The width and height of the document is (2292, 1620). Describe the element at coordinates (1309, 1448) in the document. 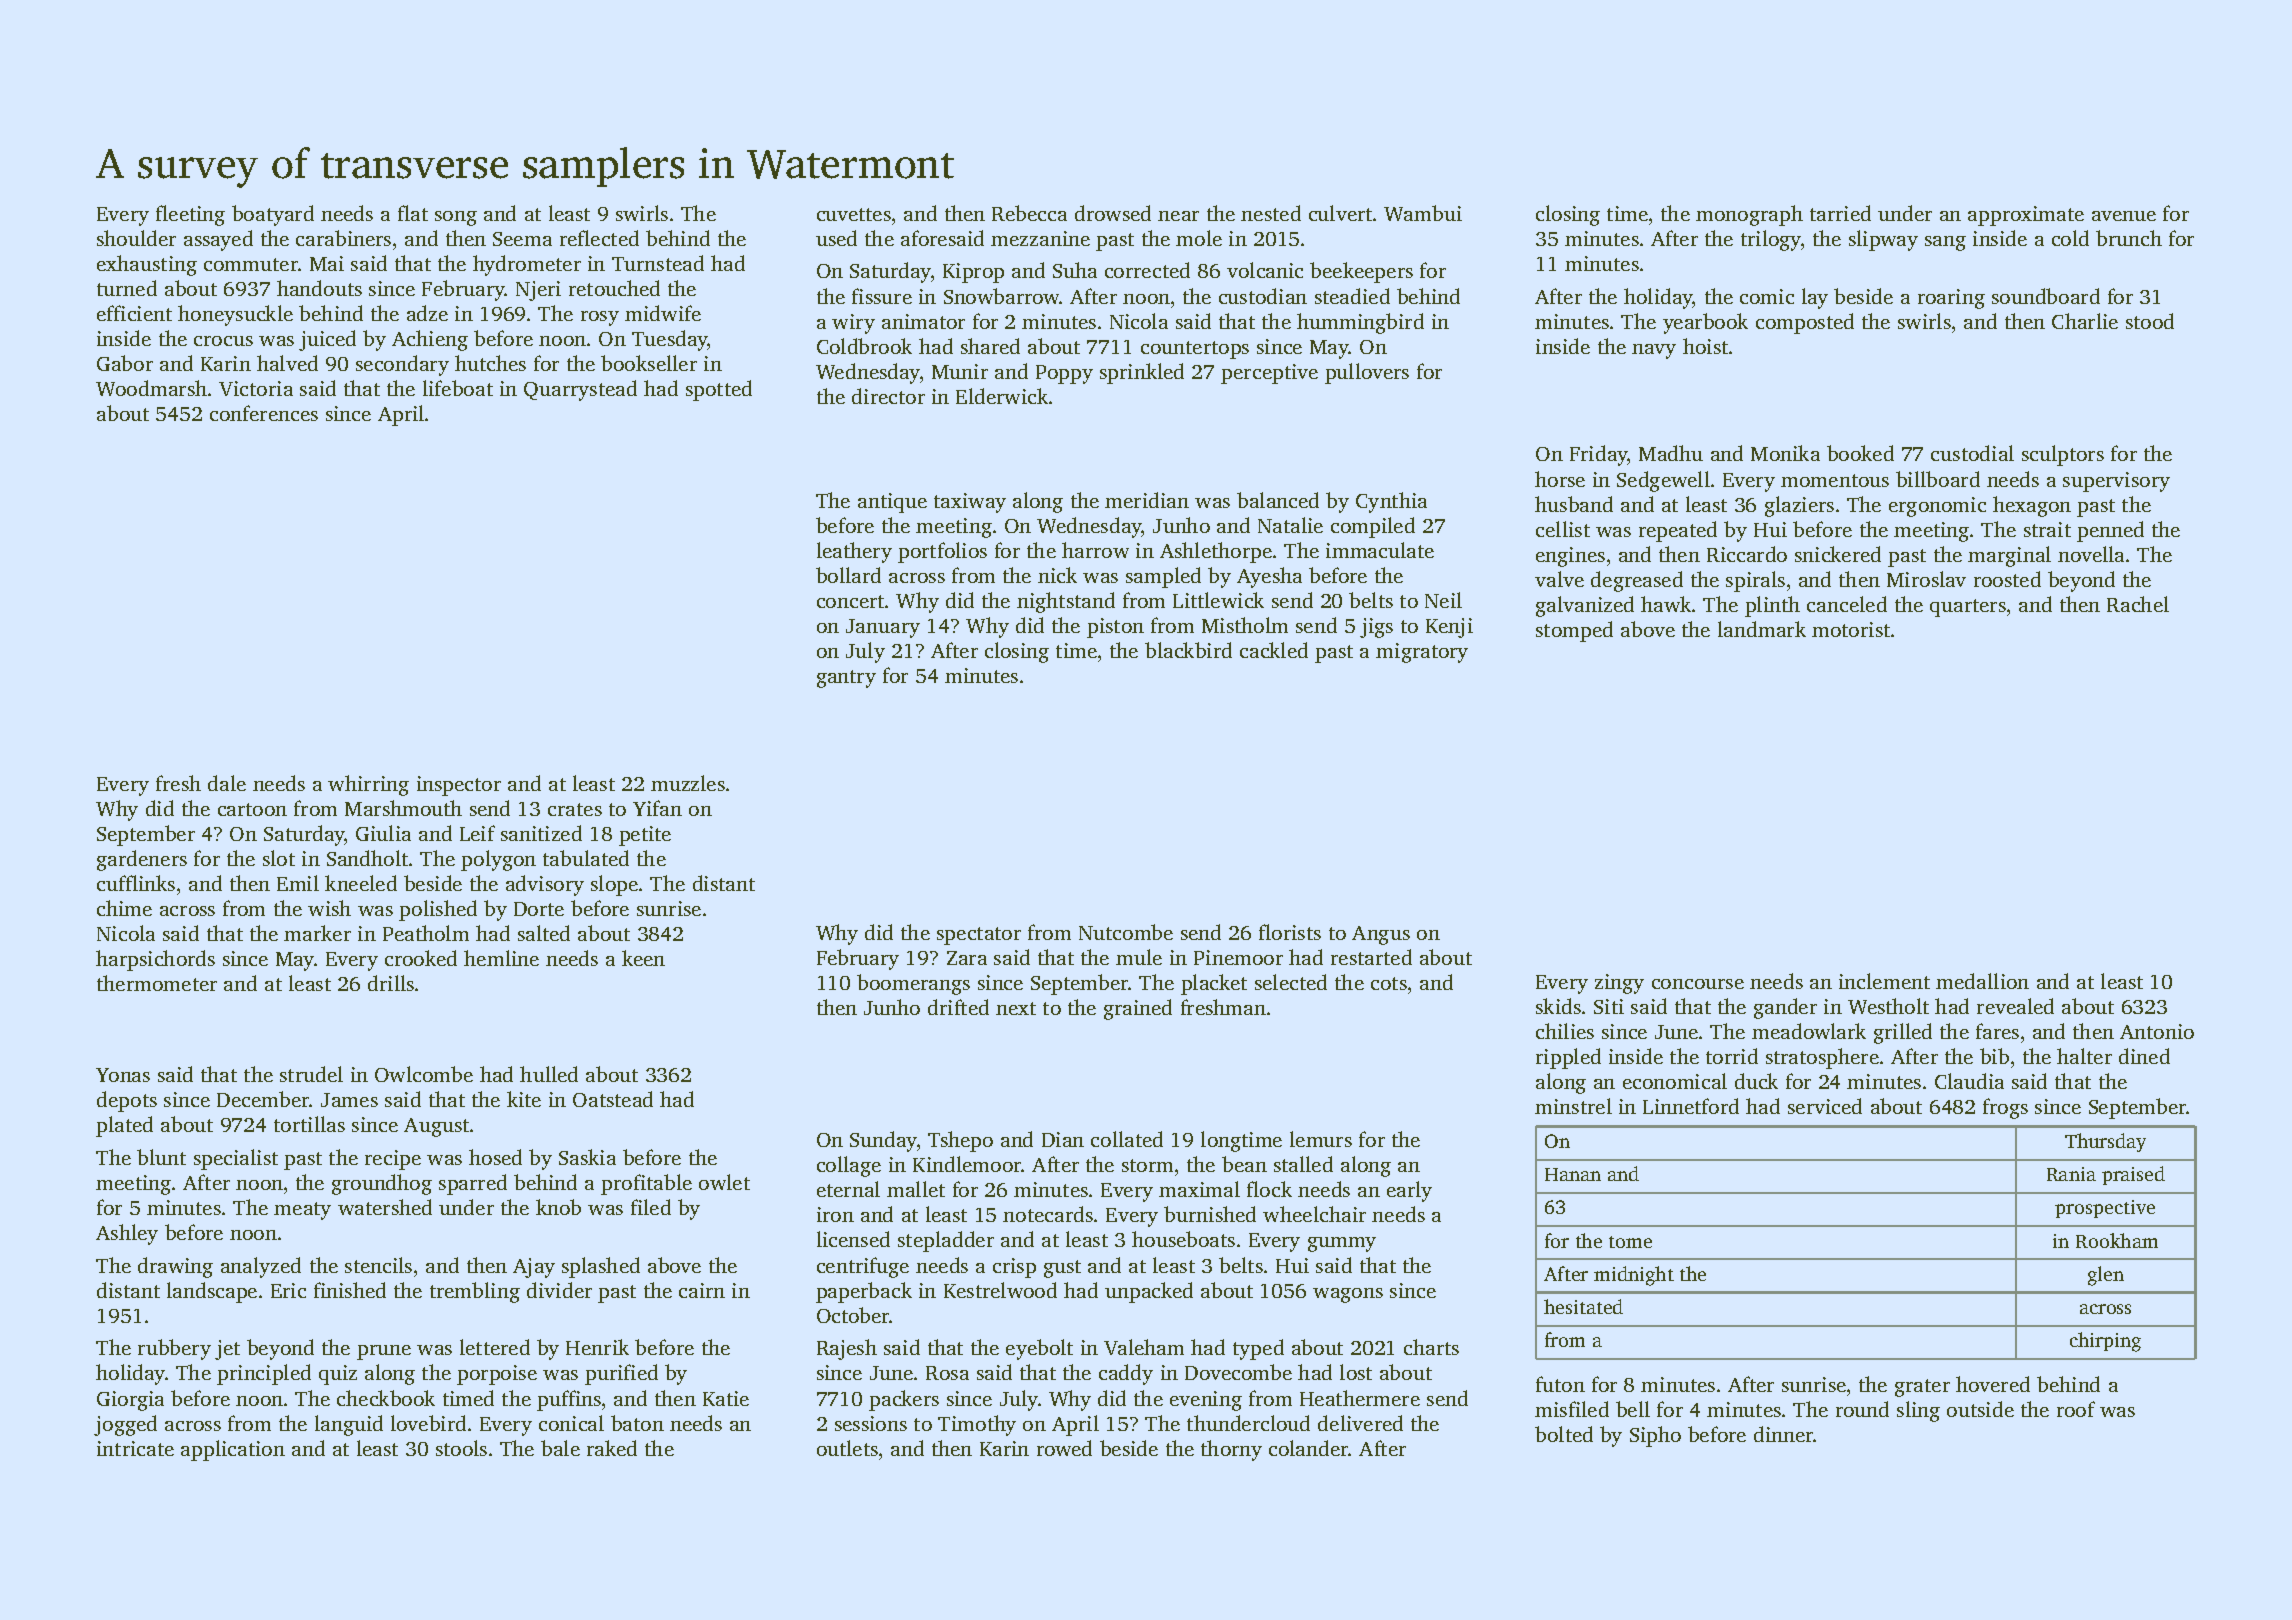

I see `colander` at that location.
